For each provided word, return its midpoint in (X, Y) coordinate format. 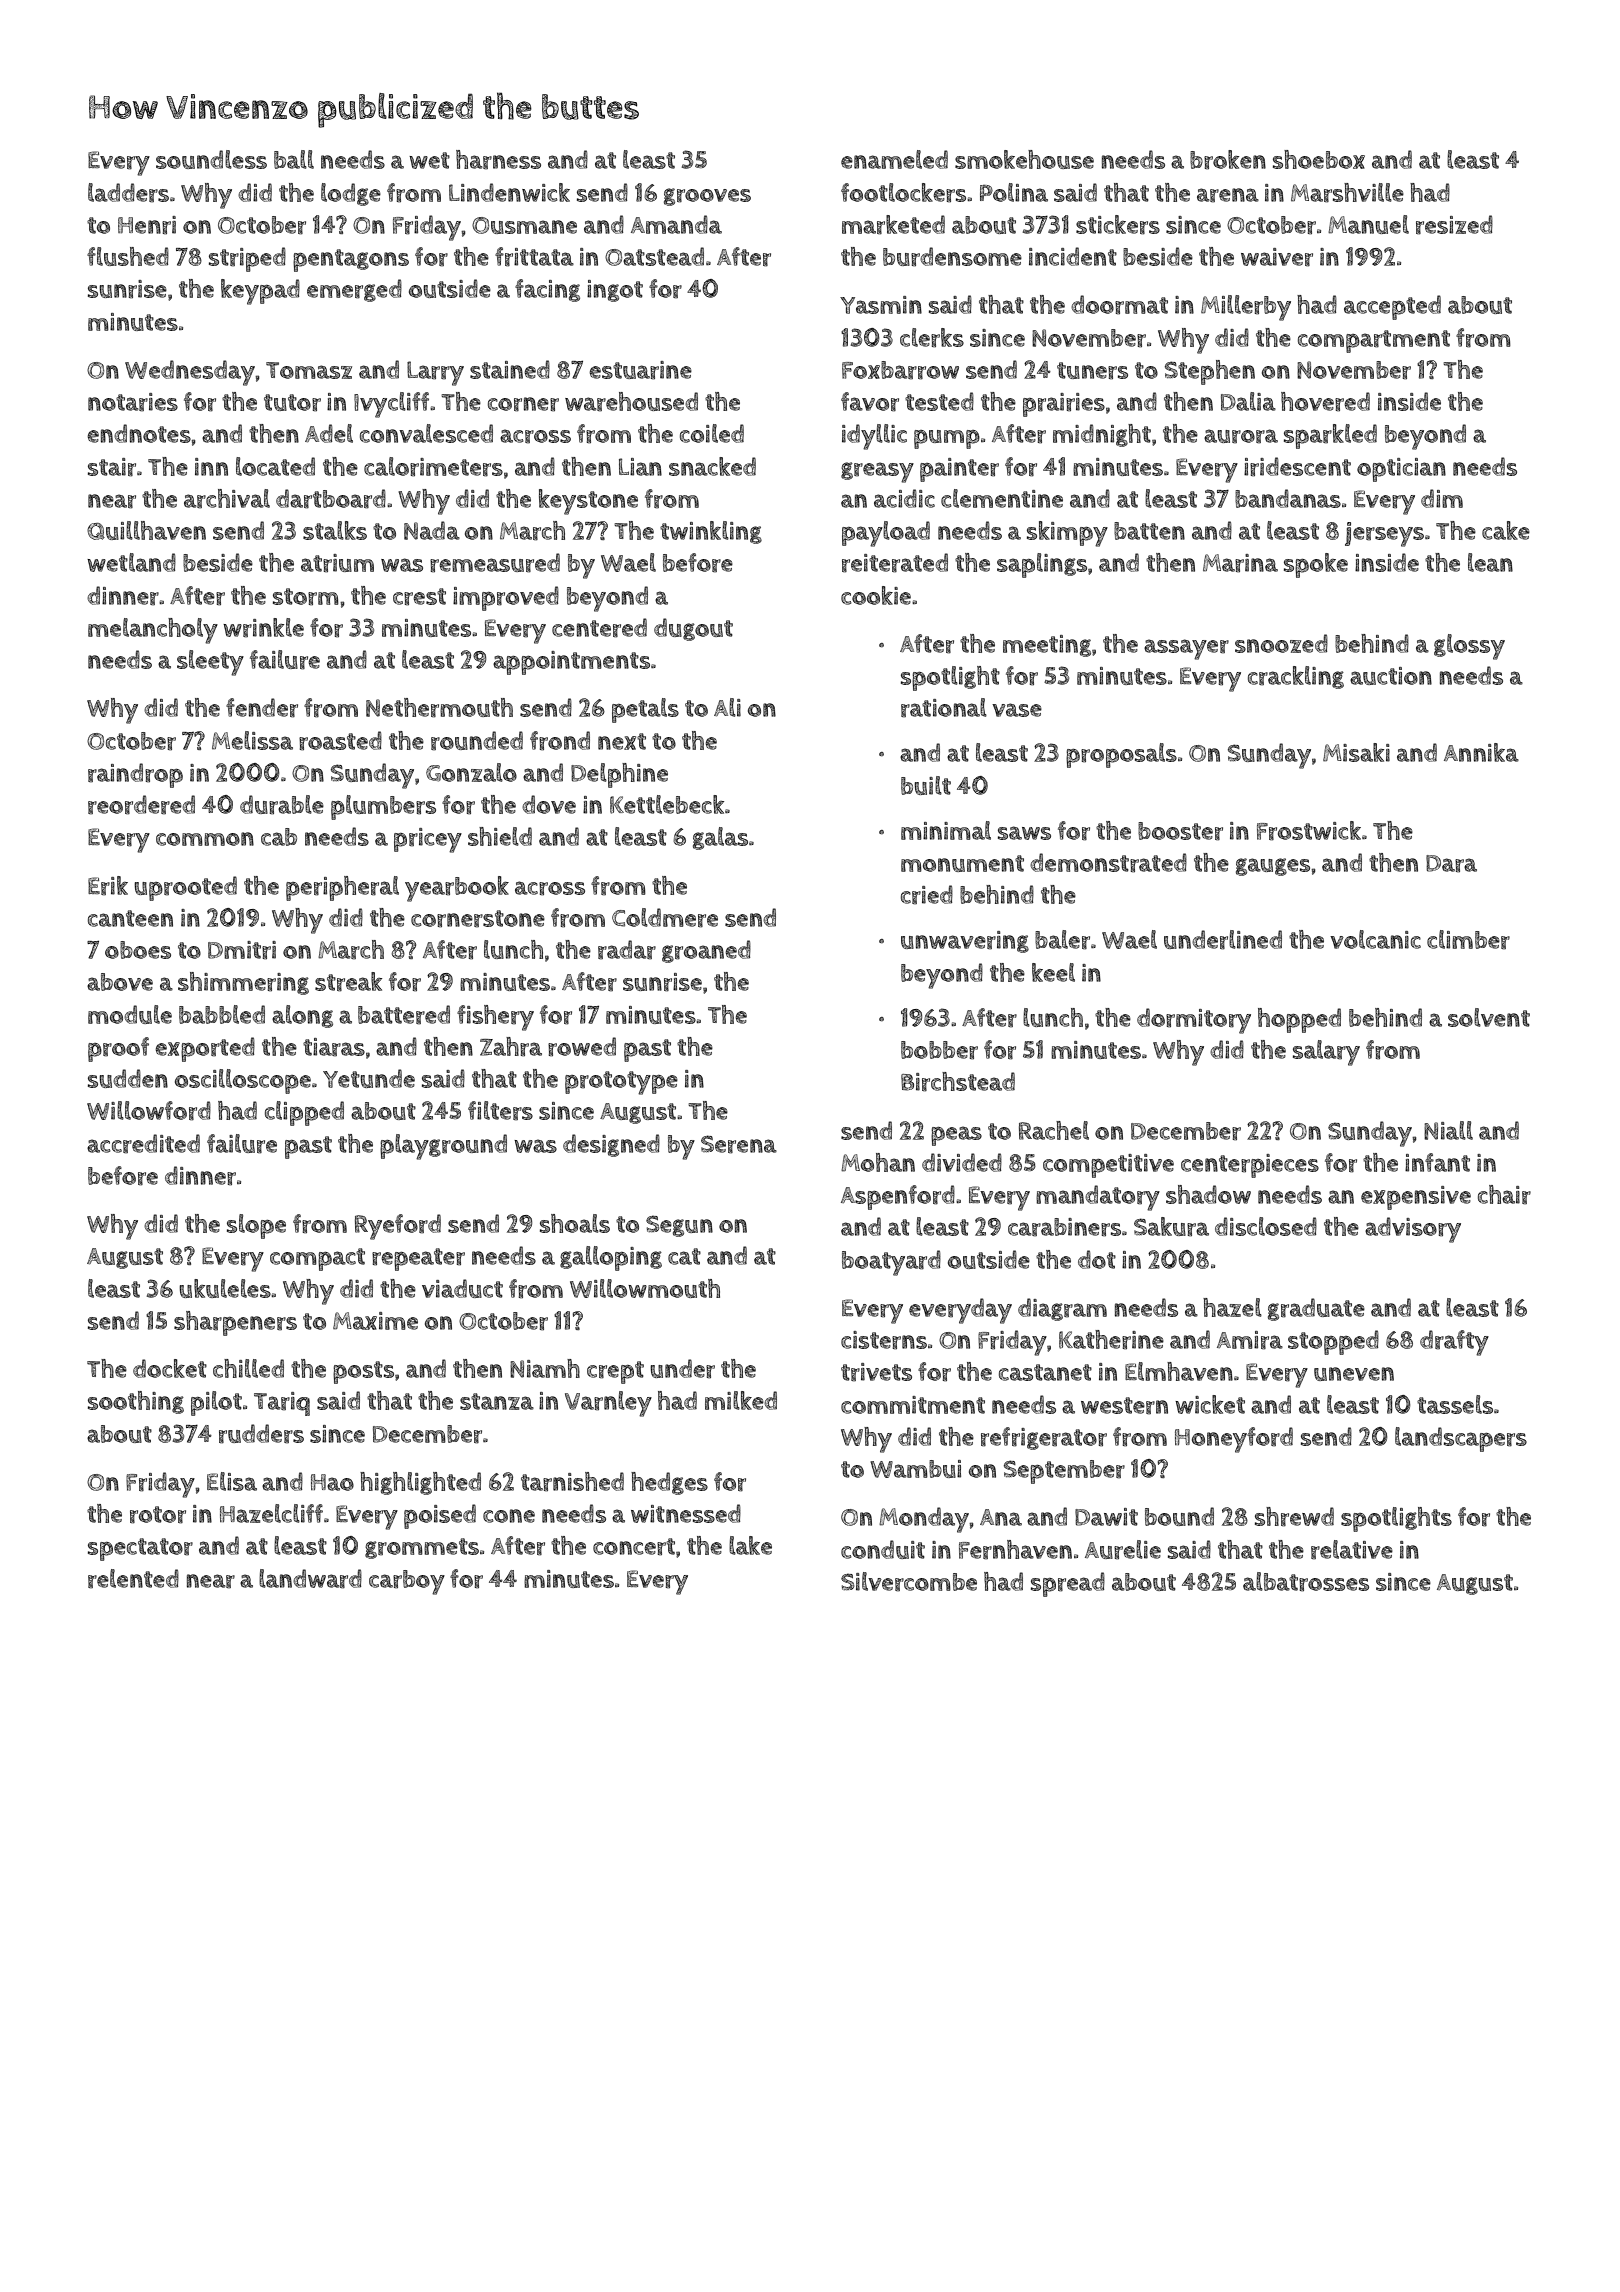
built (926, 785)
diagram (1062, 1309)
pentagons (351, 260)
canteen (130, 918)
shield (500, 836)
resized (1454, 225)
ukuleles (225, 1288)
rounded (477, 741)
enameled (894, 159)
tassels (1455, 1404)
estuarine (640, 370)
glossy (1469, 647)
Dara (1451, 864)
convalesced (426, 433)
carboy (407, 1582)
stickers (1118, 225)
